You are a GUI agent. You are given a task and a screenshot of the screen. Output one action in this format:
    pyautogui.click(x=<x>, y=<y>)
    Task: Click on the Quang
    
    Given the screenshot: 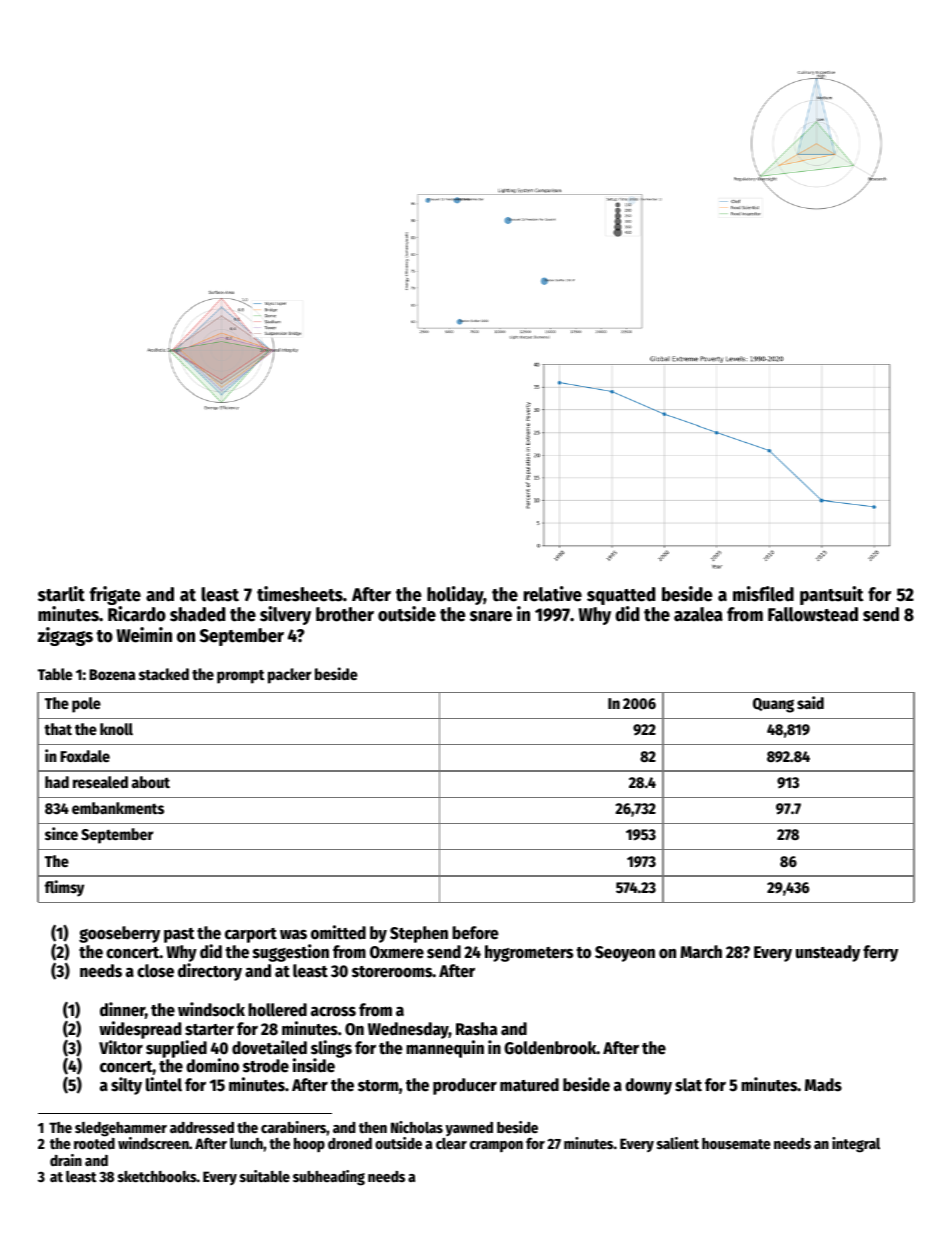 What is the action you would take?
    pyautogui.click(x=773, y=705)
